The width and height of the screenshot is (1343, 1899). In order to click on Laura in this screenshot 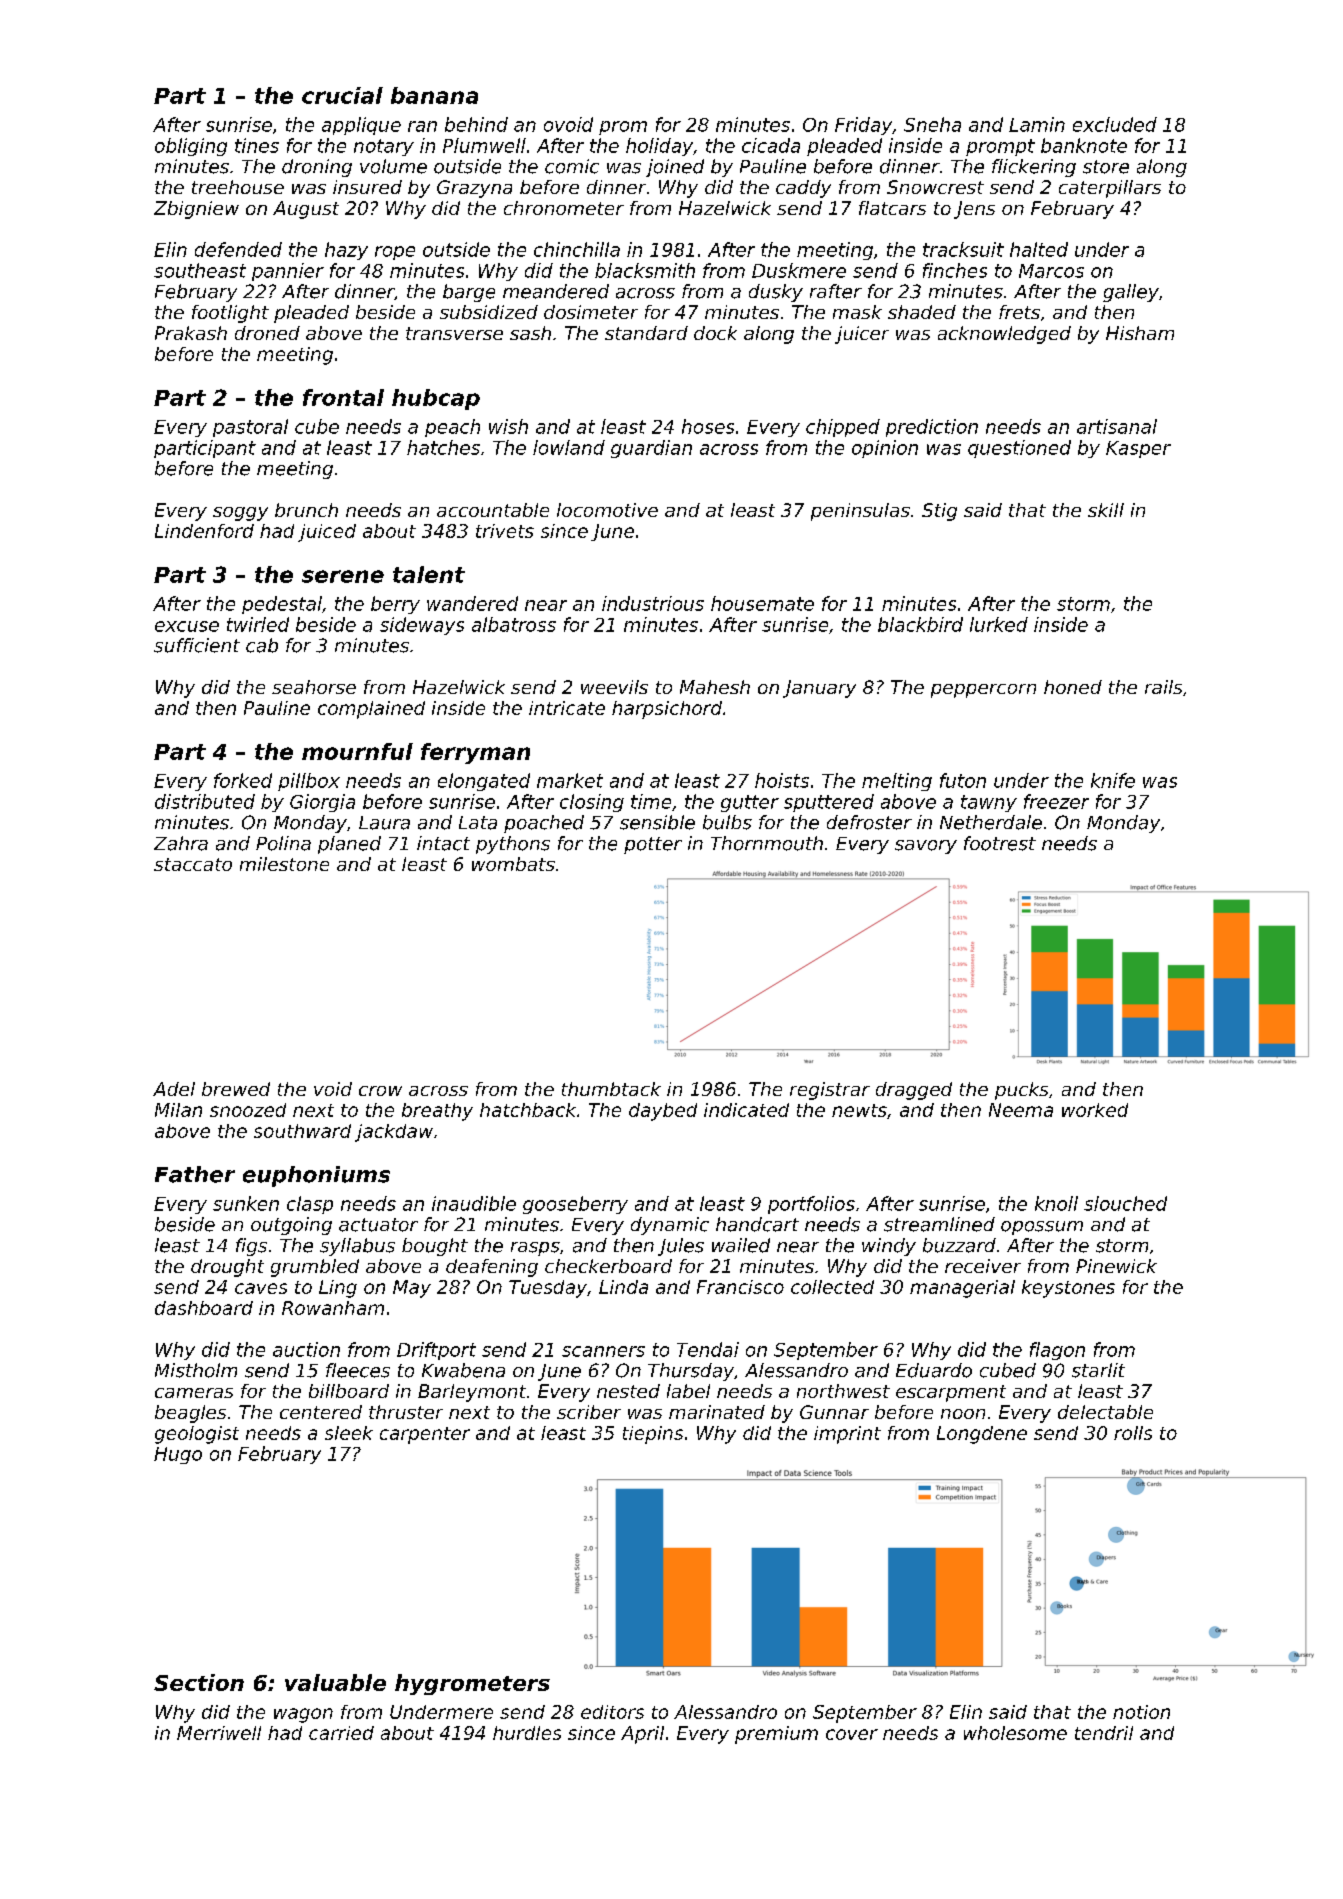, I will do `click(384, 823)`.
